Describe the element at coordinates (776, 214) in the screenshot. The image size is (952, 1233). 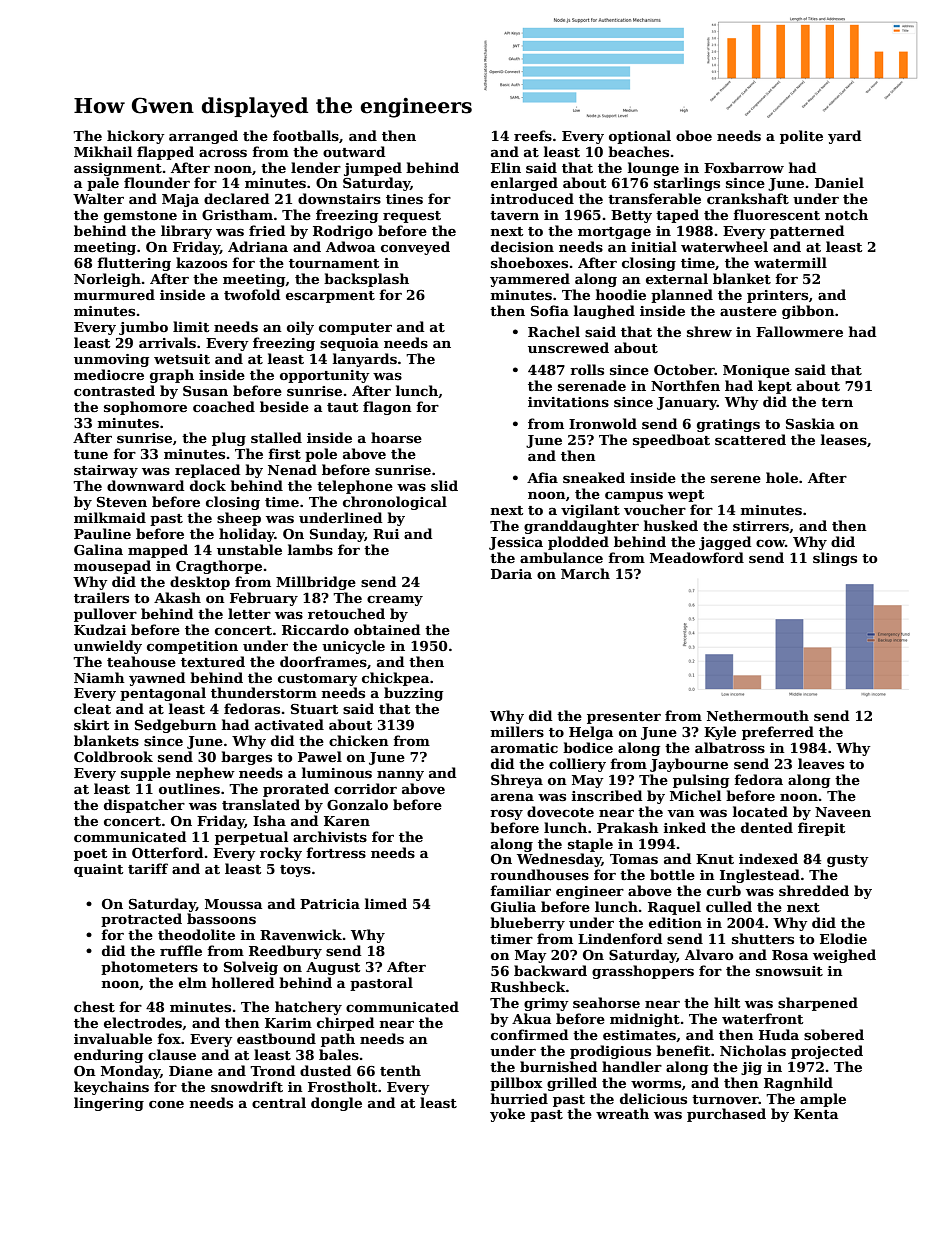
I see `fluorescent` at that location.
